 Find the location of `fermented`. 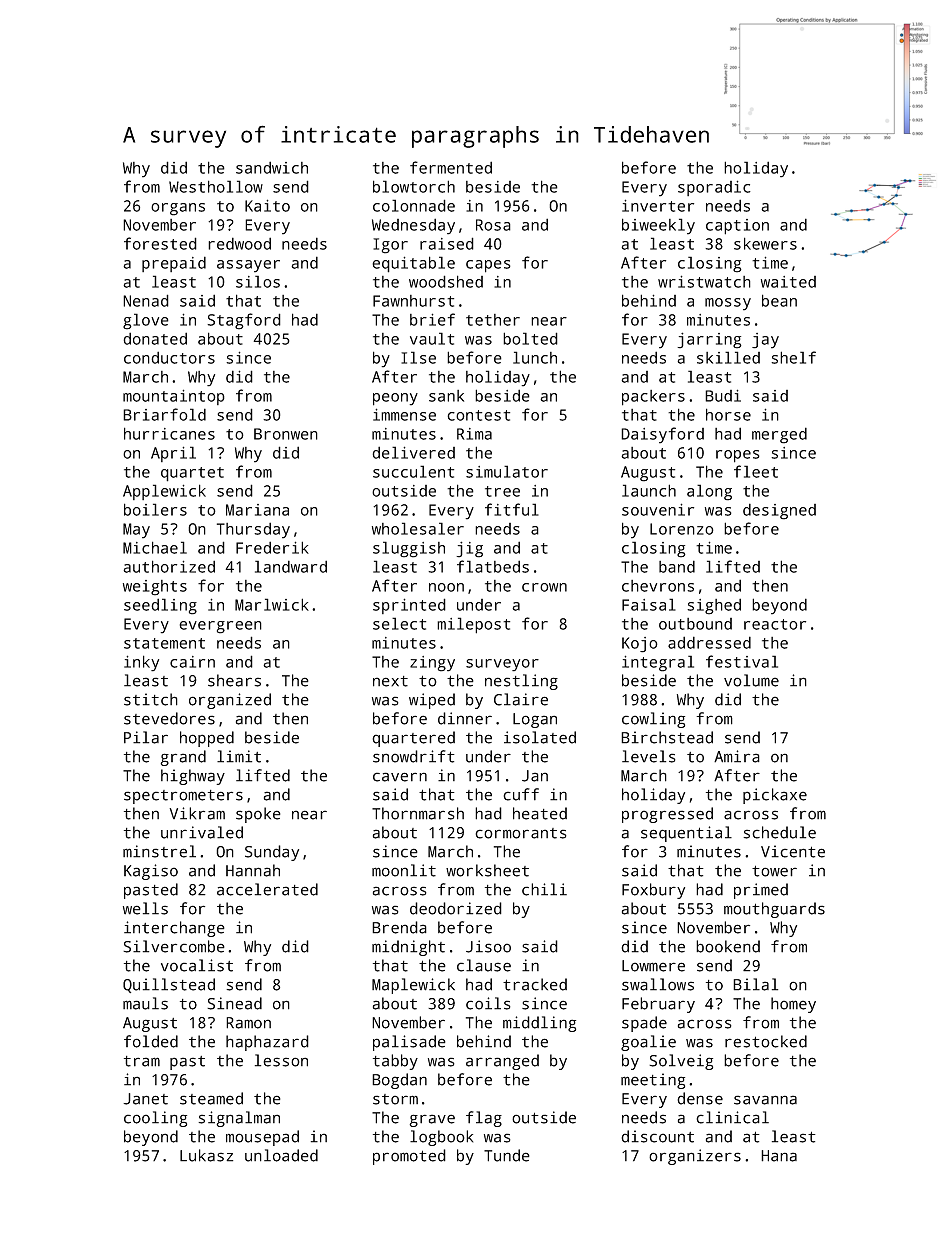

fermented is located at coordinates (451, 167).
